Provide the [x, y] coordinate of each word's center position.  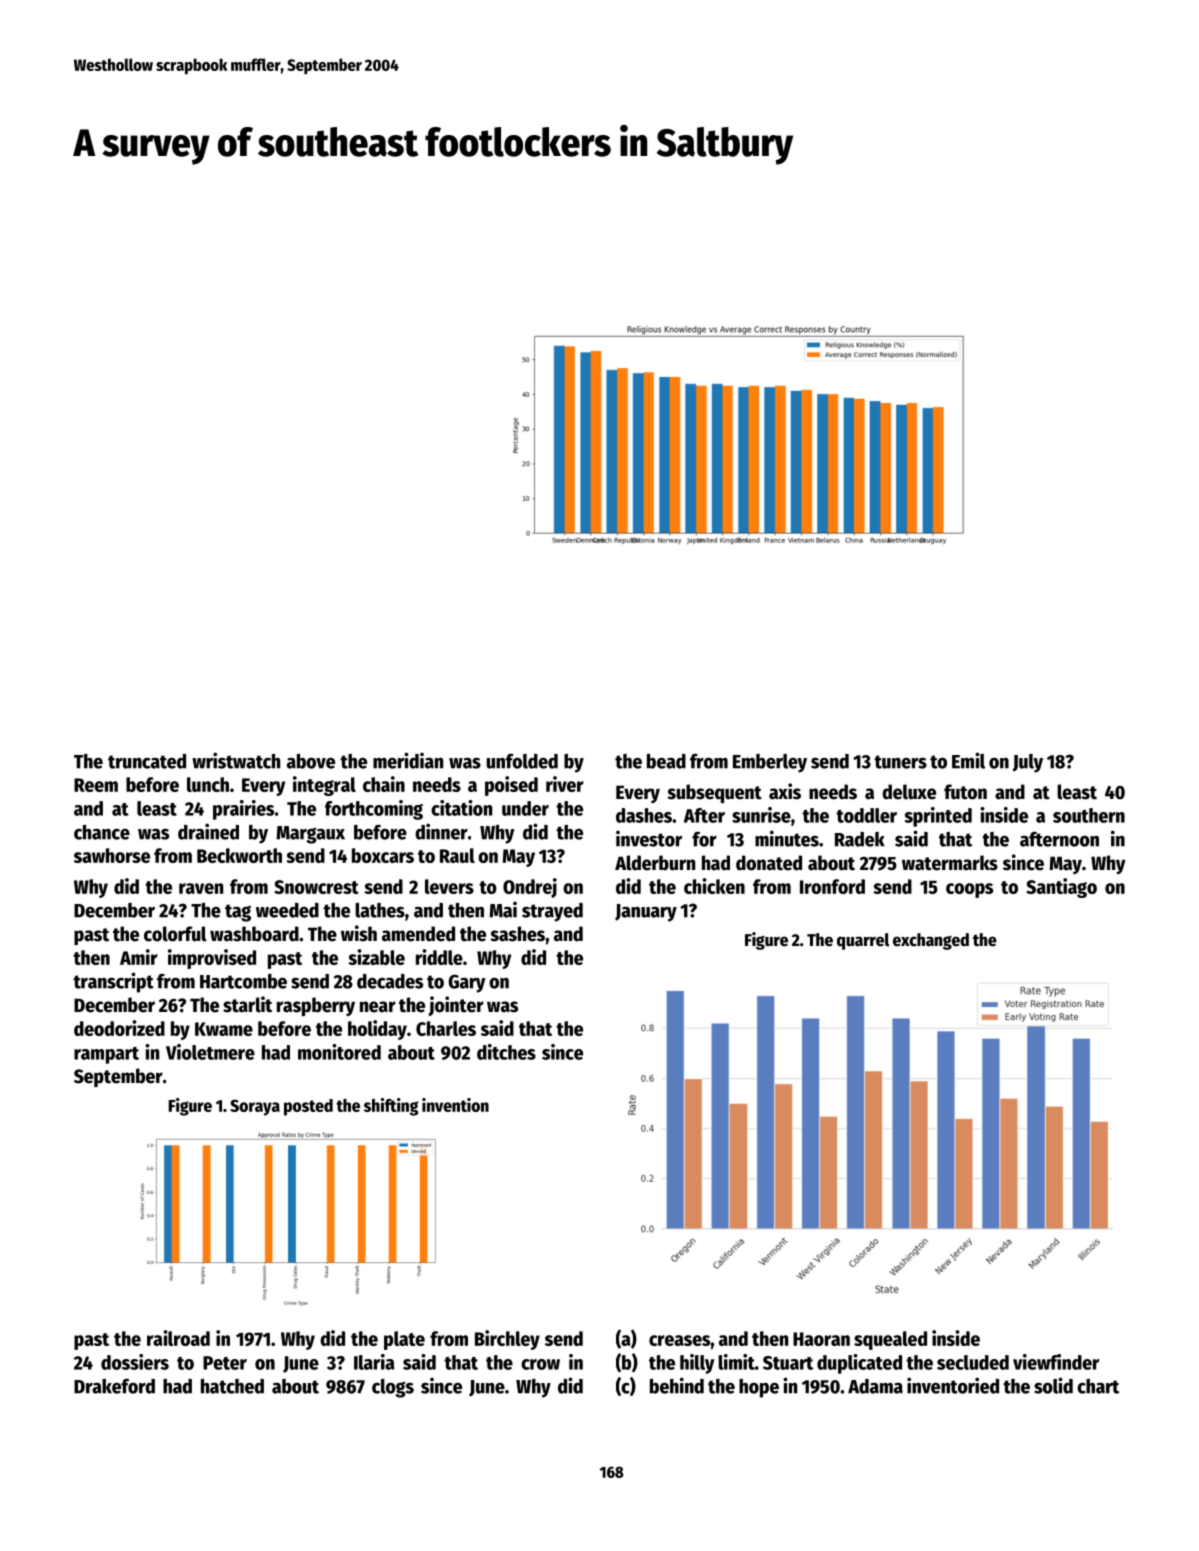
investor [649, 838]
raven [201, 888]
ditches [506, 1052]
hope [759, 1388]
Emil [968, 760]
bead [666, 761]
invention [455, 1105]
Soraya [255, 1107]
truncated [147, 761]
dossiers [135, 1362]
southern [1089, 815]
